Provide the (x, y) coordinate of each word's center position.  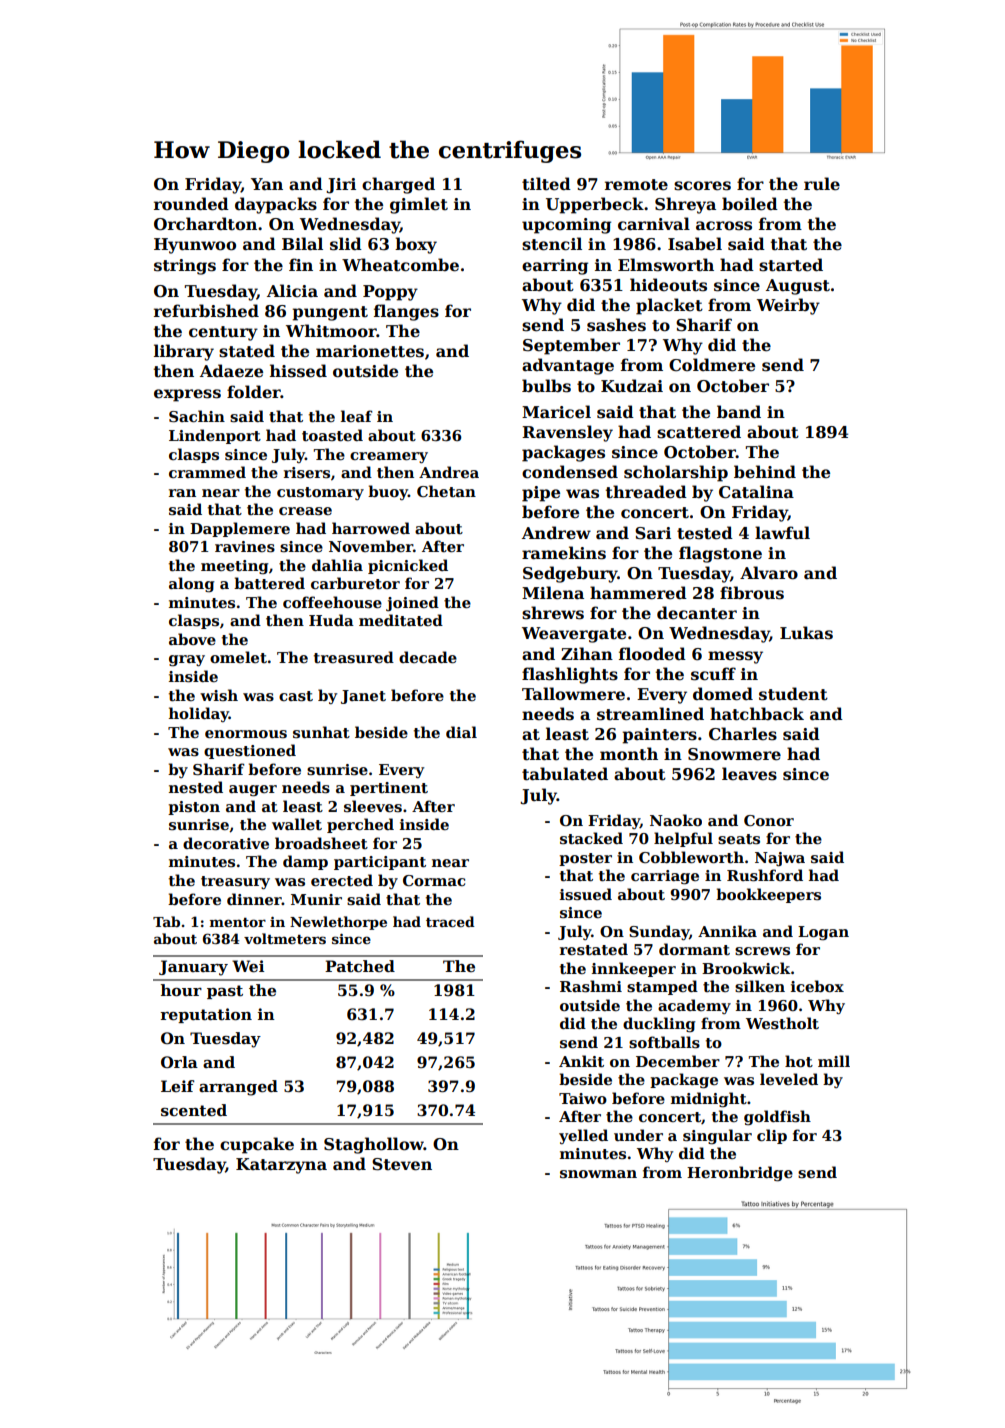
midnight (709, 1100)
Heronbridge (740, 1174)
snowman (598, 1174)
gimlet (419, 205)
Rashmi (591, 986)
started (791, 265)
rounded (191, 204)
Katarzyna (281, 1166)
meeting (235, 567)
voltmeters (285, 938)
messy (735, 657)
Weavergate (574, 635)
